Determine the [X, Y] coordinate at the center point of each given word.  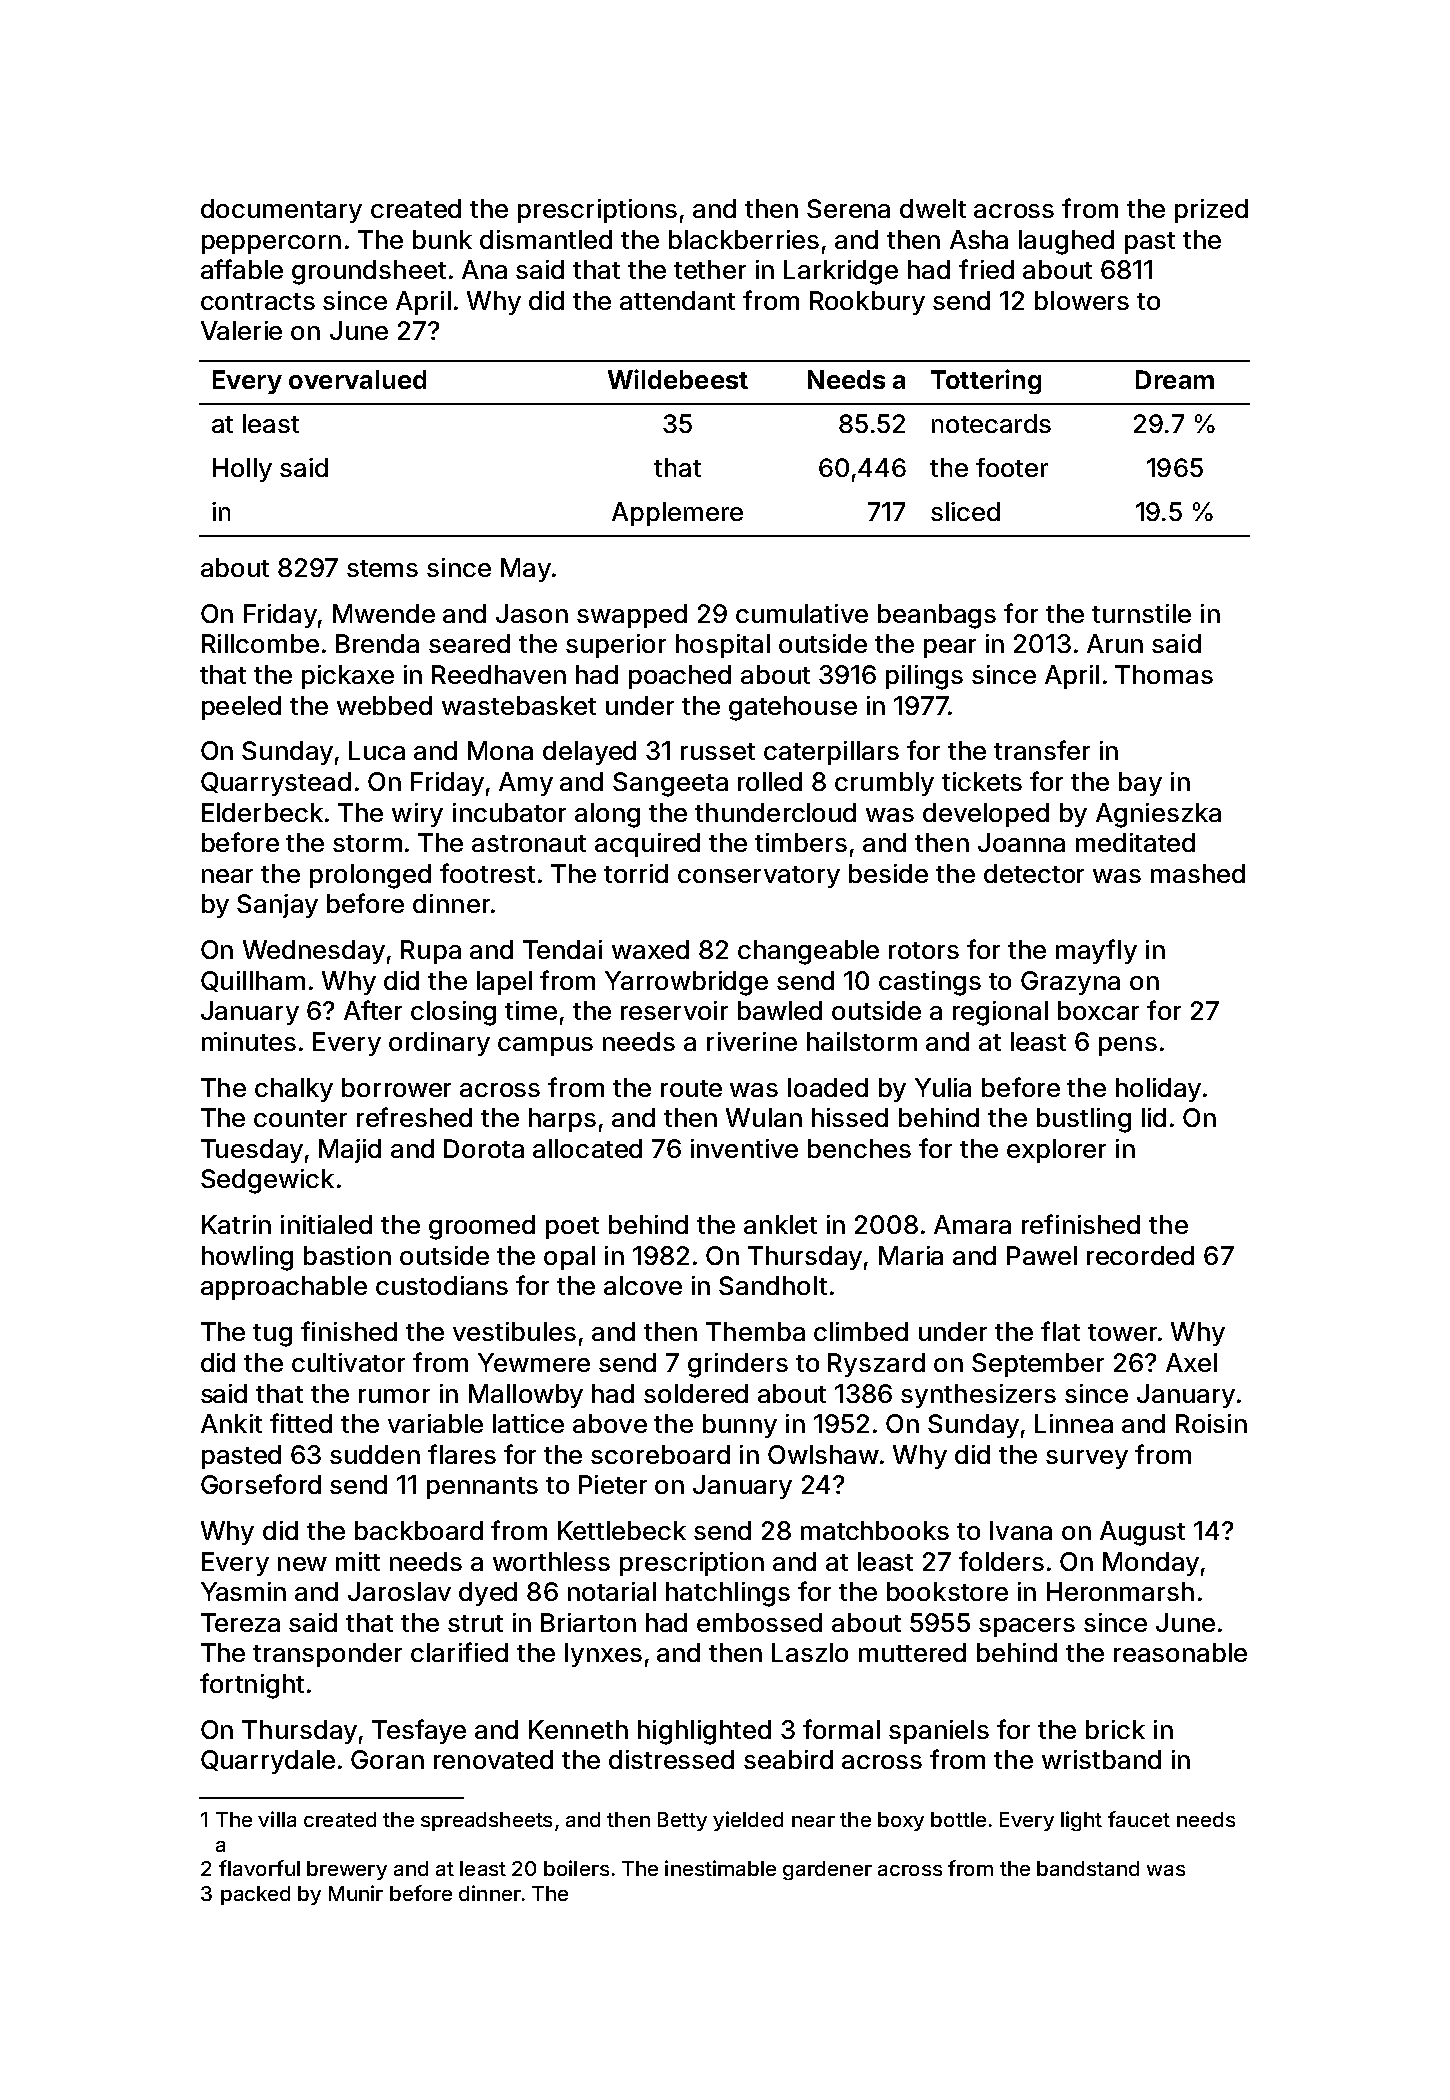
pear [950, 648]
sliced [965, 511]
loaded [828, 1087]
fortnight [252, 1686]
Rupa [431, 952]
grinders [738, 1365]
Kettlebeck [622, 1530]
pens [1128, 1046]
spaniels [939, 1732]
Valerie [241, 330]
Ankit [231, 1423]
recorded [1140, 1255]
